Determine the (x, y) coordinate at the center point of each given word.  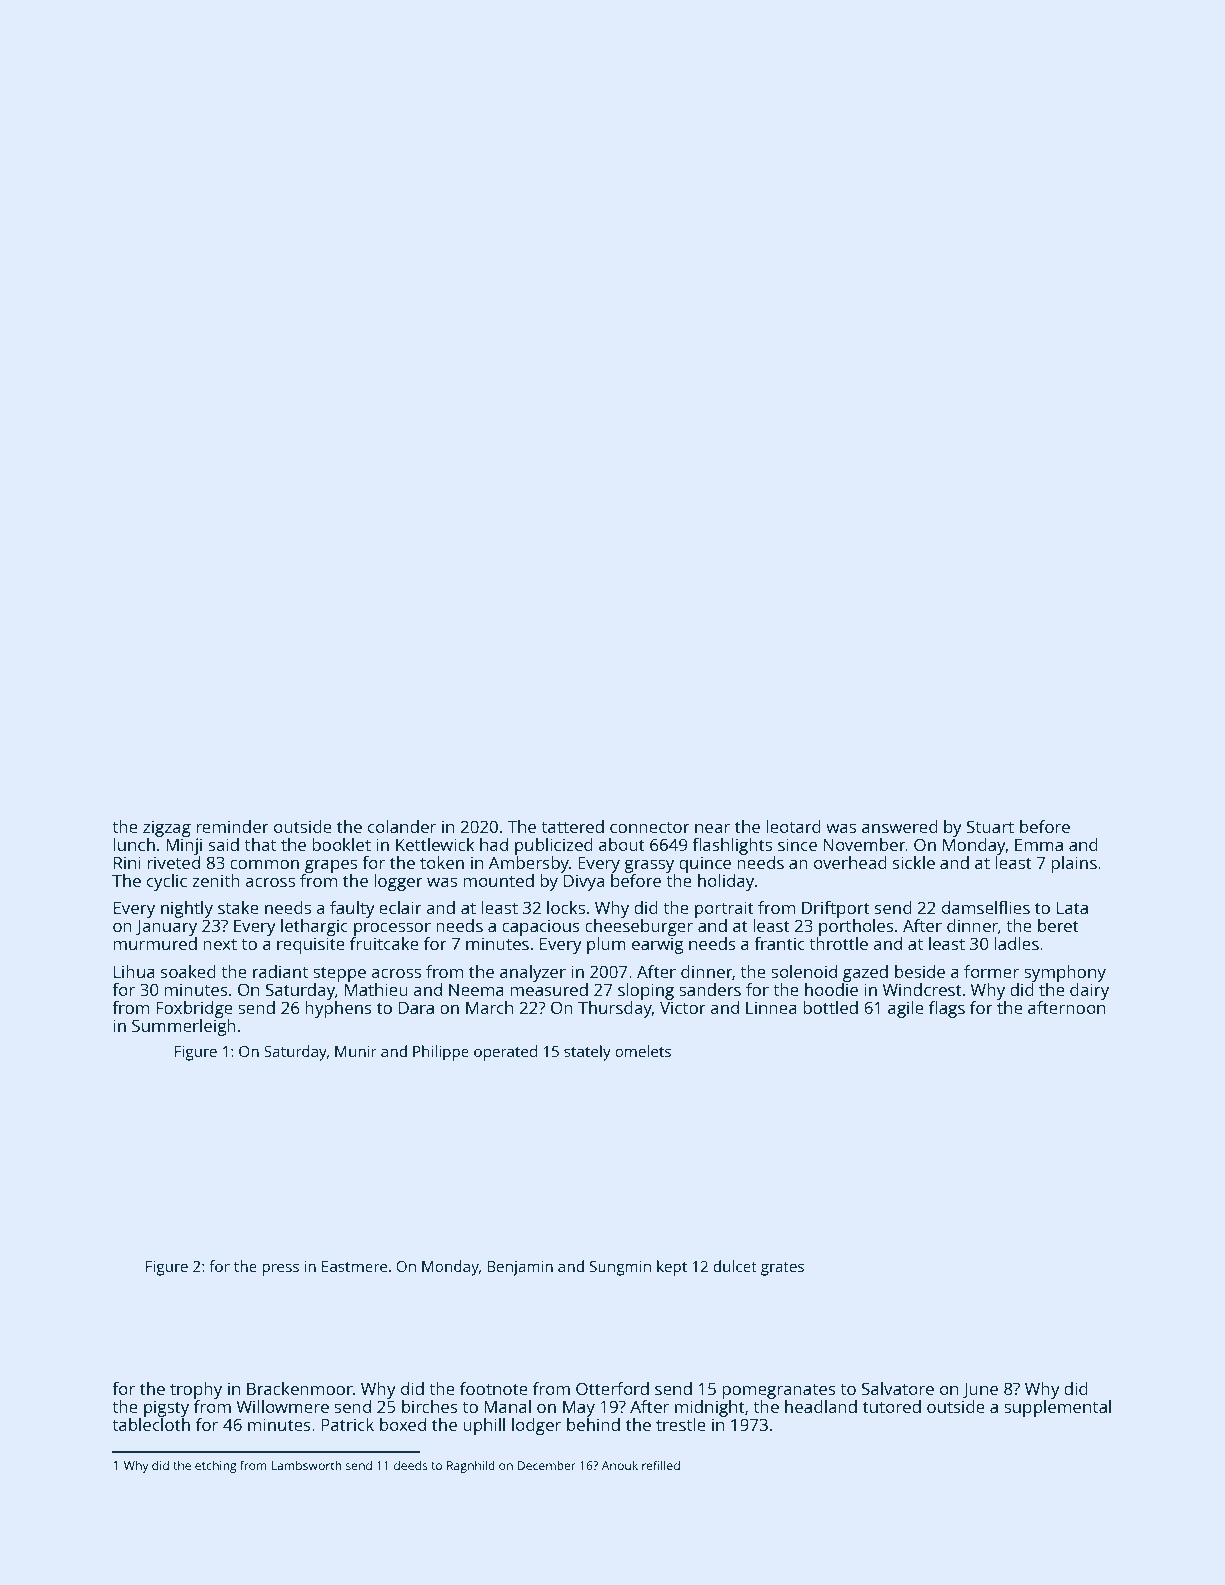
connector (650, 827)
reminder (232, 826)
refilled (661, 1465)
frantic (779, 943)
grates (782, 1269)
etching (216, 1466)
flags (947, 1009)
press (280, 1269)
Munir (356, 1051)
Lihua (134, 971)
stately (587, 1053)
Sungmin (620, 1268)
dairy (1089, 991)
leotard (793, 826)
